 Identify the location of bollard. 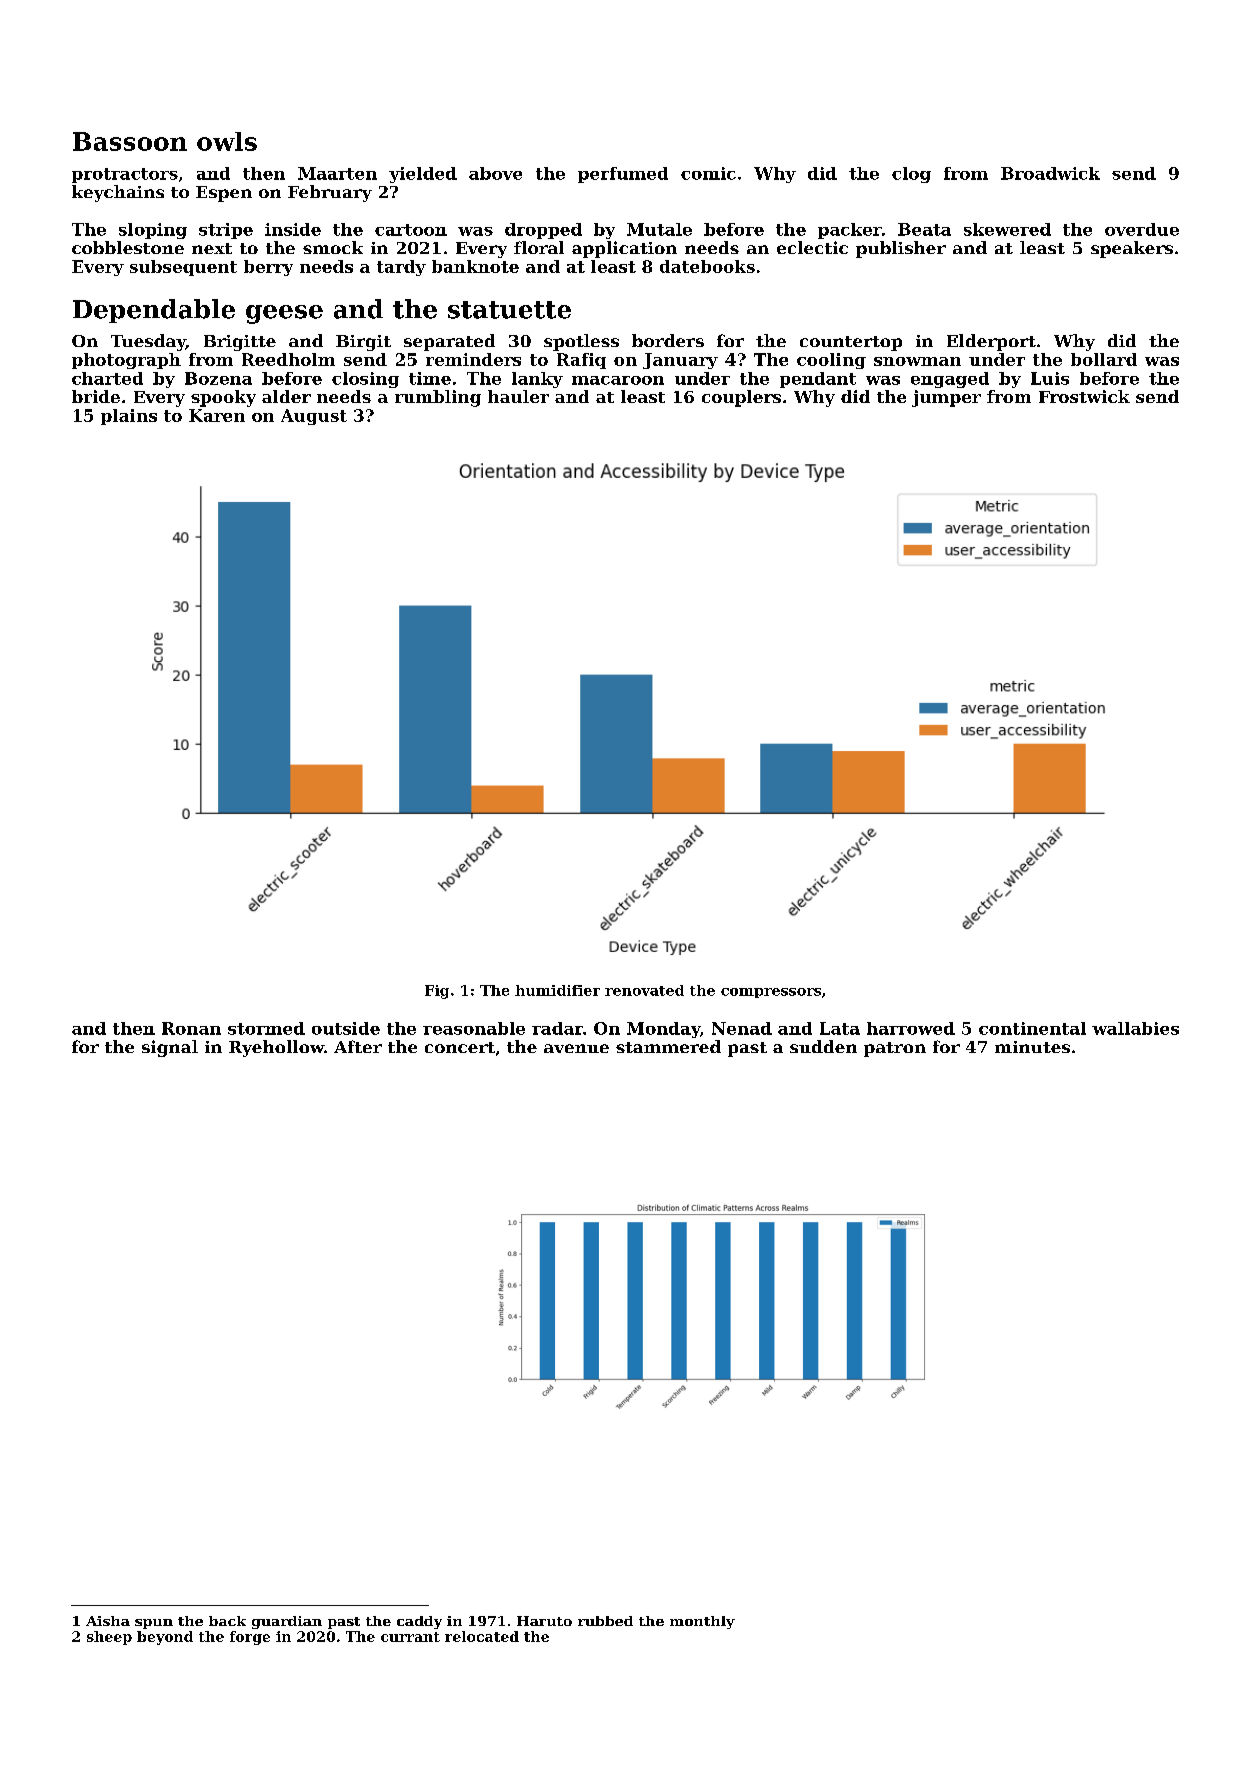
(1104, 359).
